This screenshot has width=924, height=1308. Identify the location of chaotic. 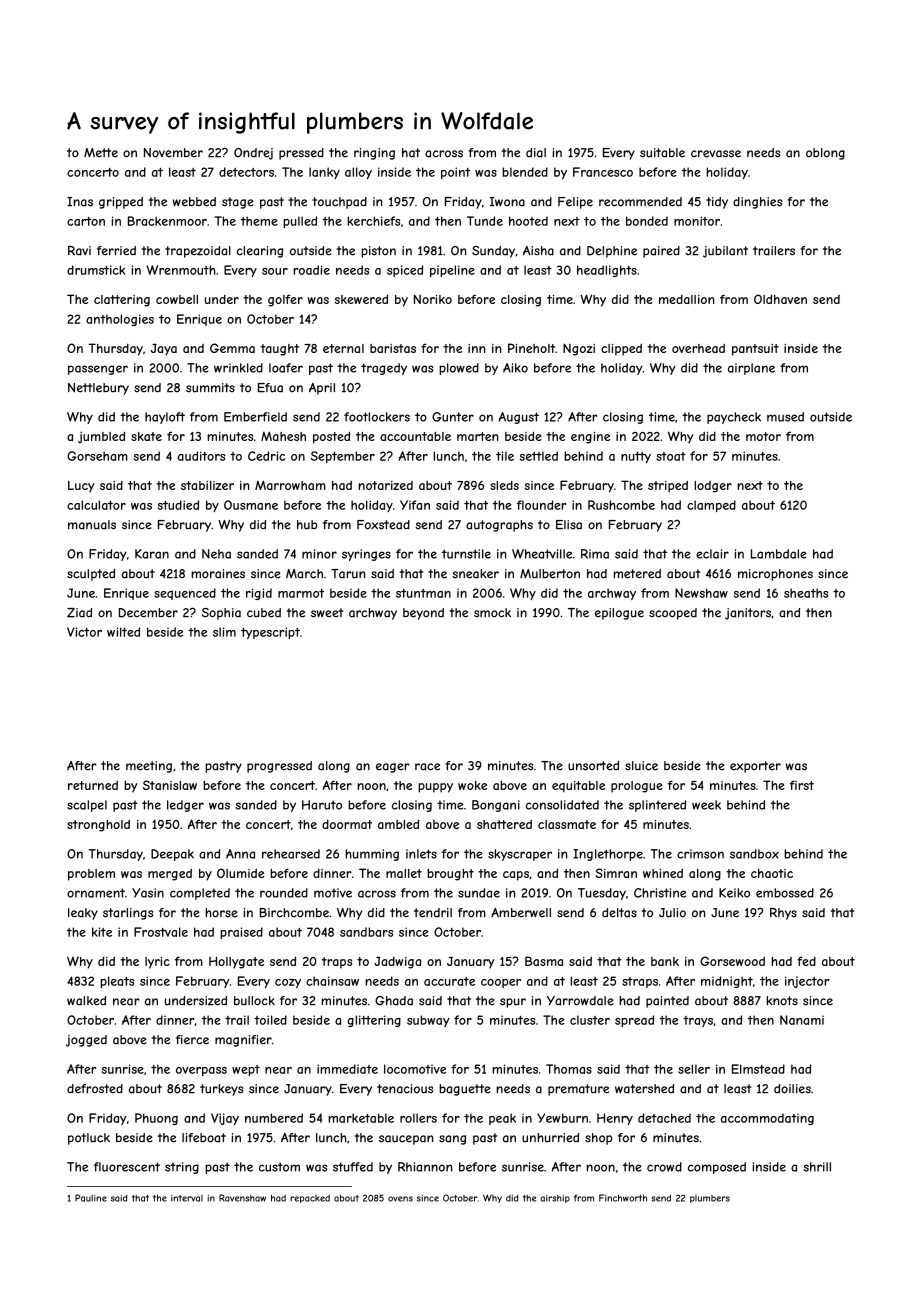
(772, 873).
